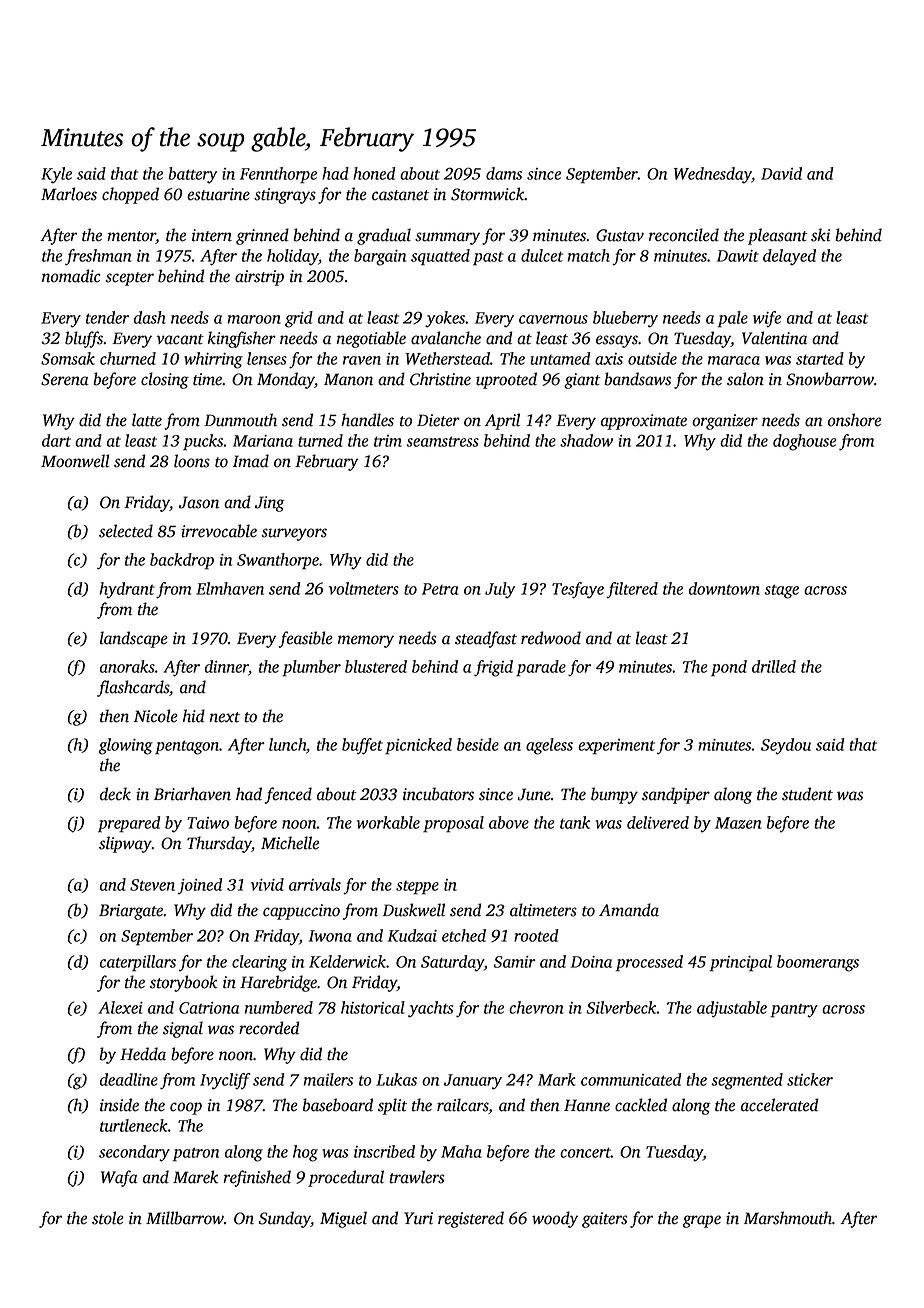 Image resolution: width=924 pixels, height=1308 pixels. Describe the element at coordinates (267, 884) in the document. I see `vivid` at that location.
